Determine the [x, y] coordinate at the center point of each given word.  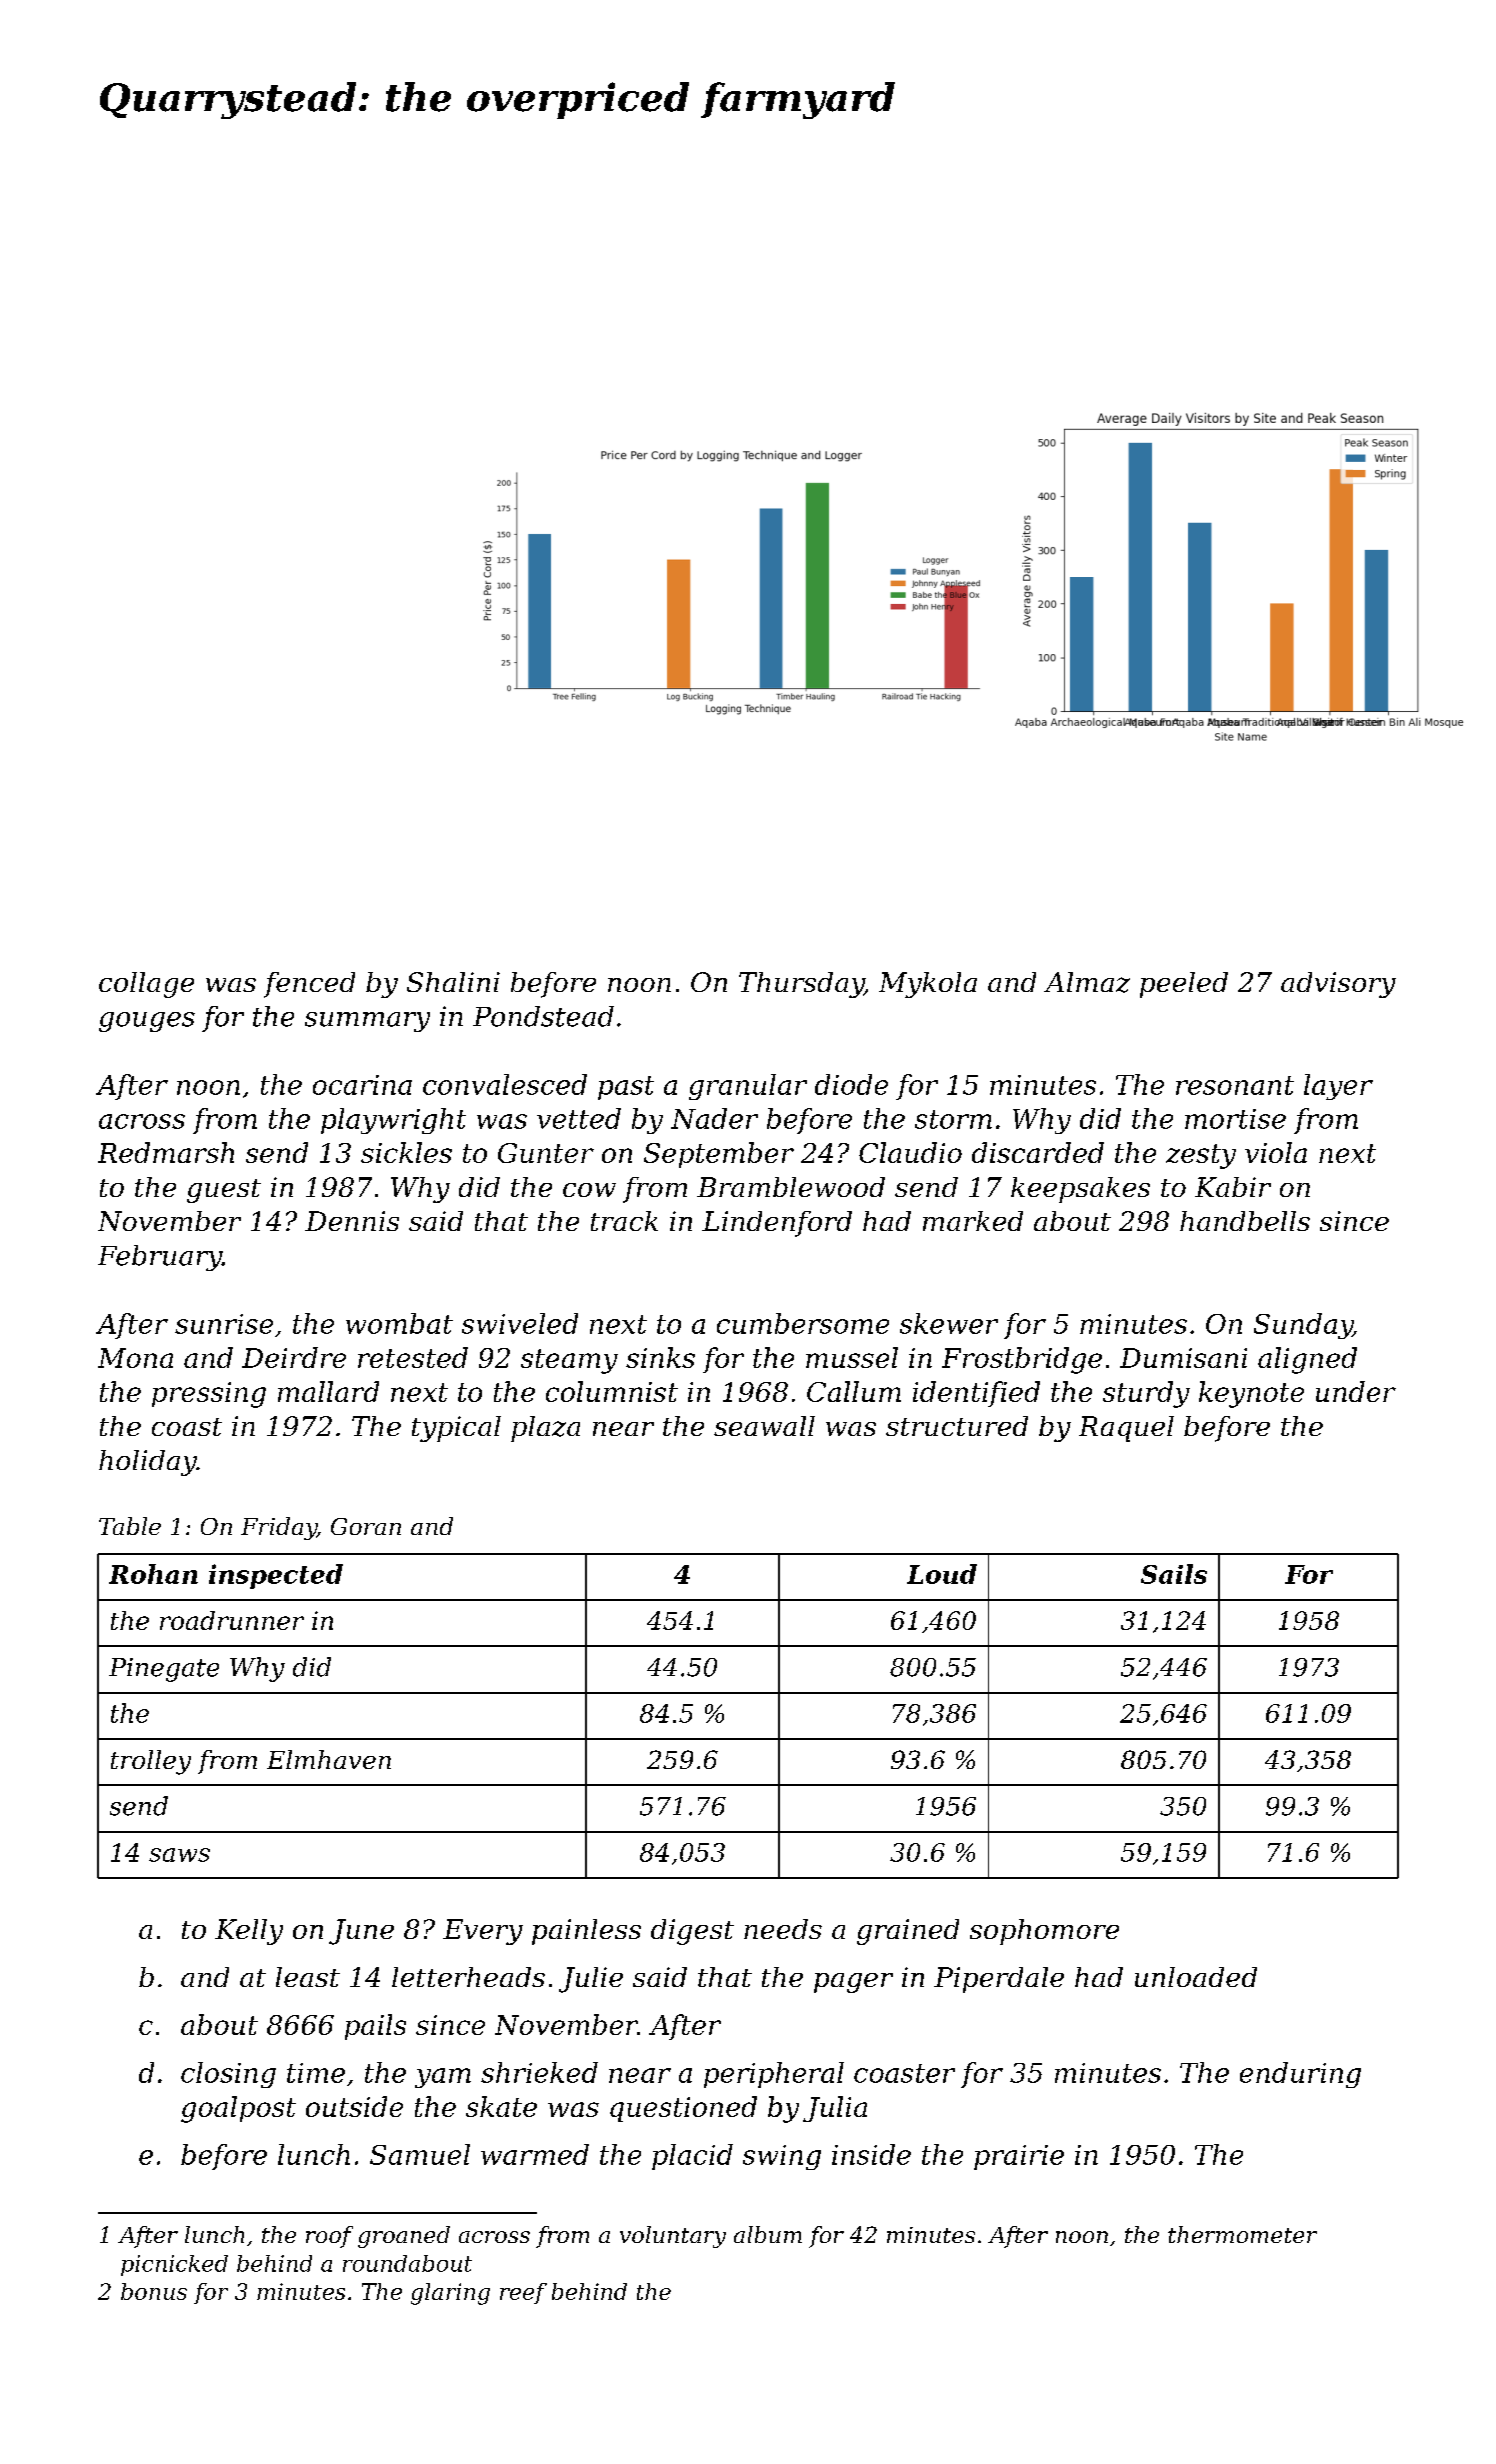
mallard [328, 1391]
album [768, 2234]
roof [329, 2237]
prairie [1019, 2157]
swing [782, 2157]
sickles [406, 1152]
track [624, 1221]
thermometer [1242, 2234]
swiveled [520, 1323]
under [1356, 1391]
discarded [1038, 1152]
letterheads [468, 1977]
